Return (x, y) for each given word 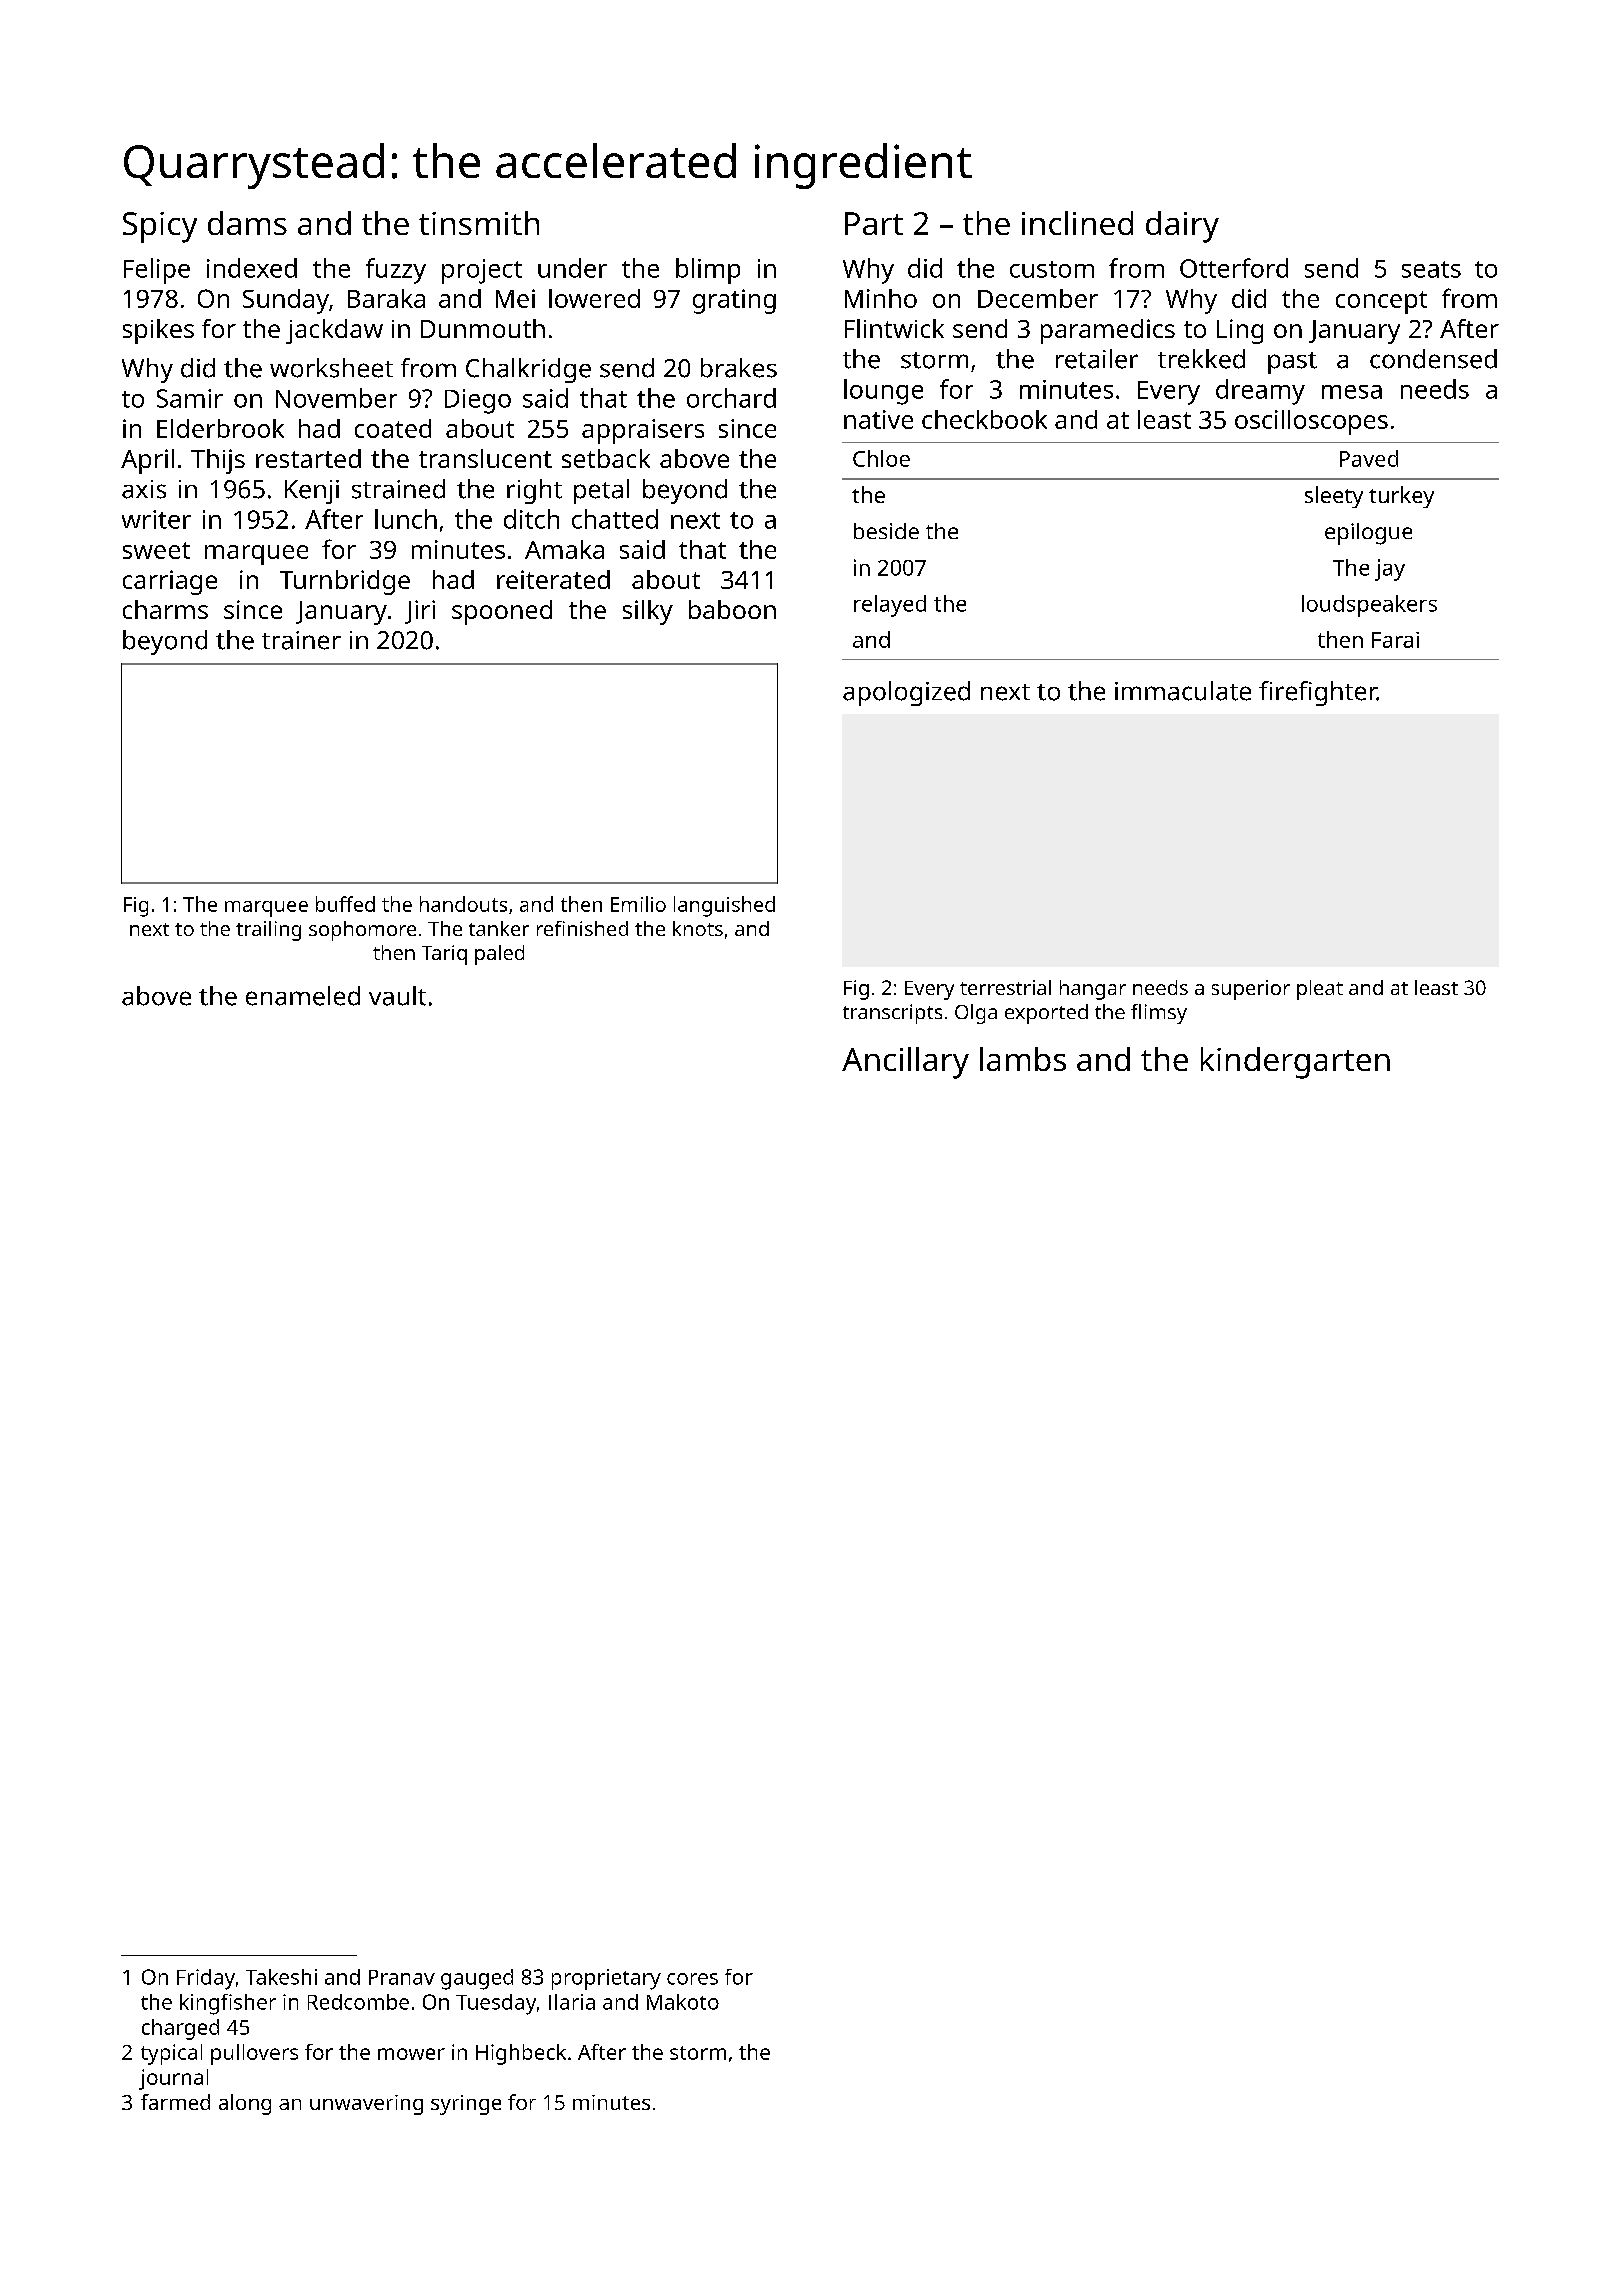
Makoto (683, 2002)
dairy (1182, 227)
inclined (1077, 223)
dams (247, 223)
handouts (463, 904)
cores (692, 1979)
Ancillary (905, 1063)
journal (173, 2079)
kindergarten (1295, 1063)
